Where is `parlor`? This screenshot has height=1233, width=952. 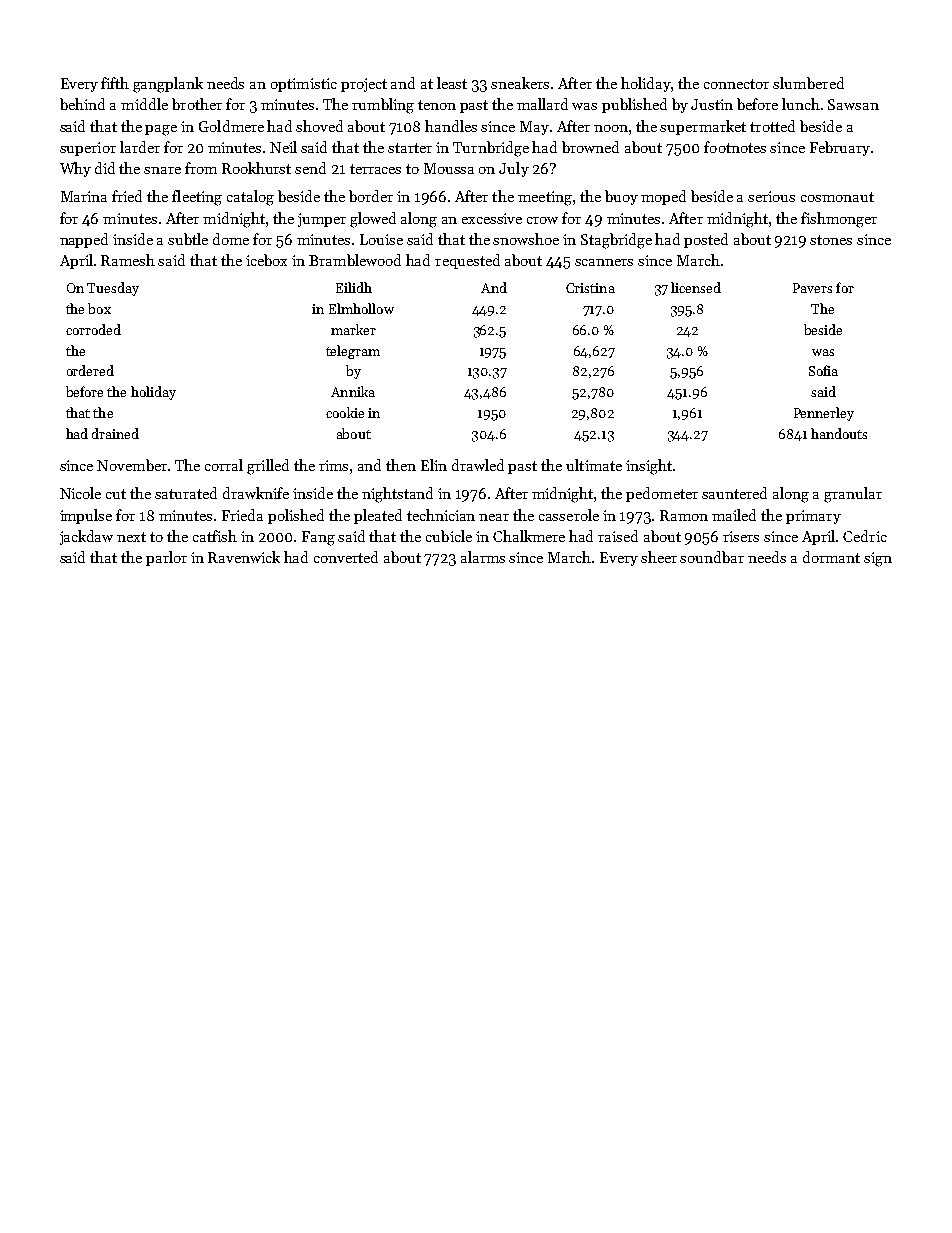
parlor is located at coordinates (166, 558).
